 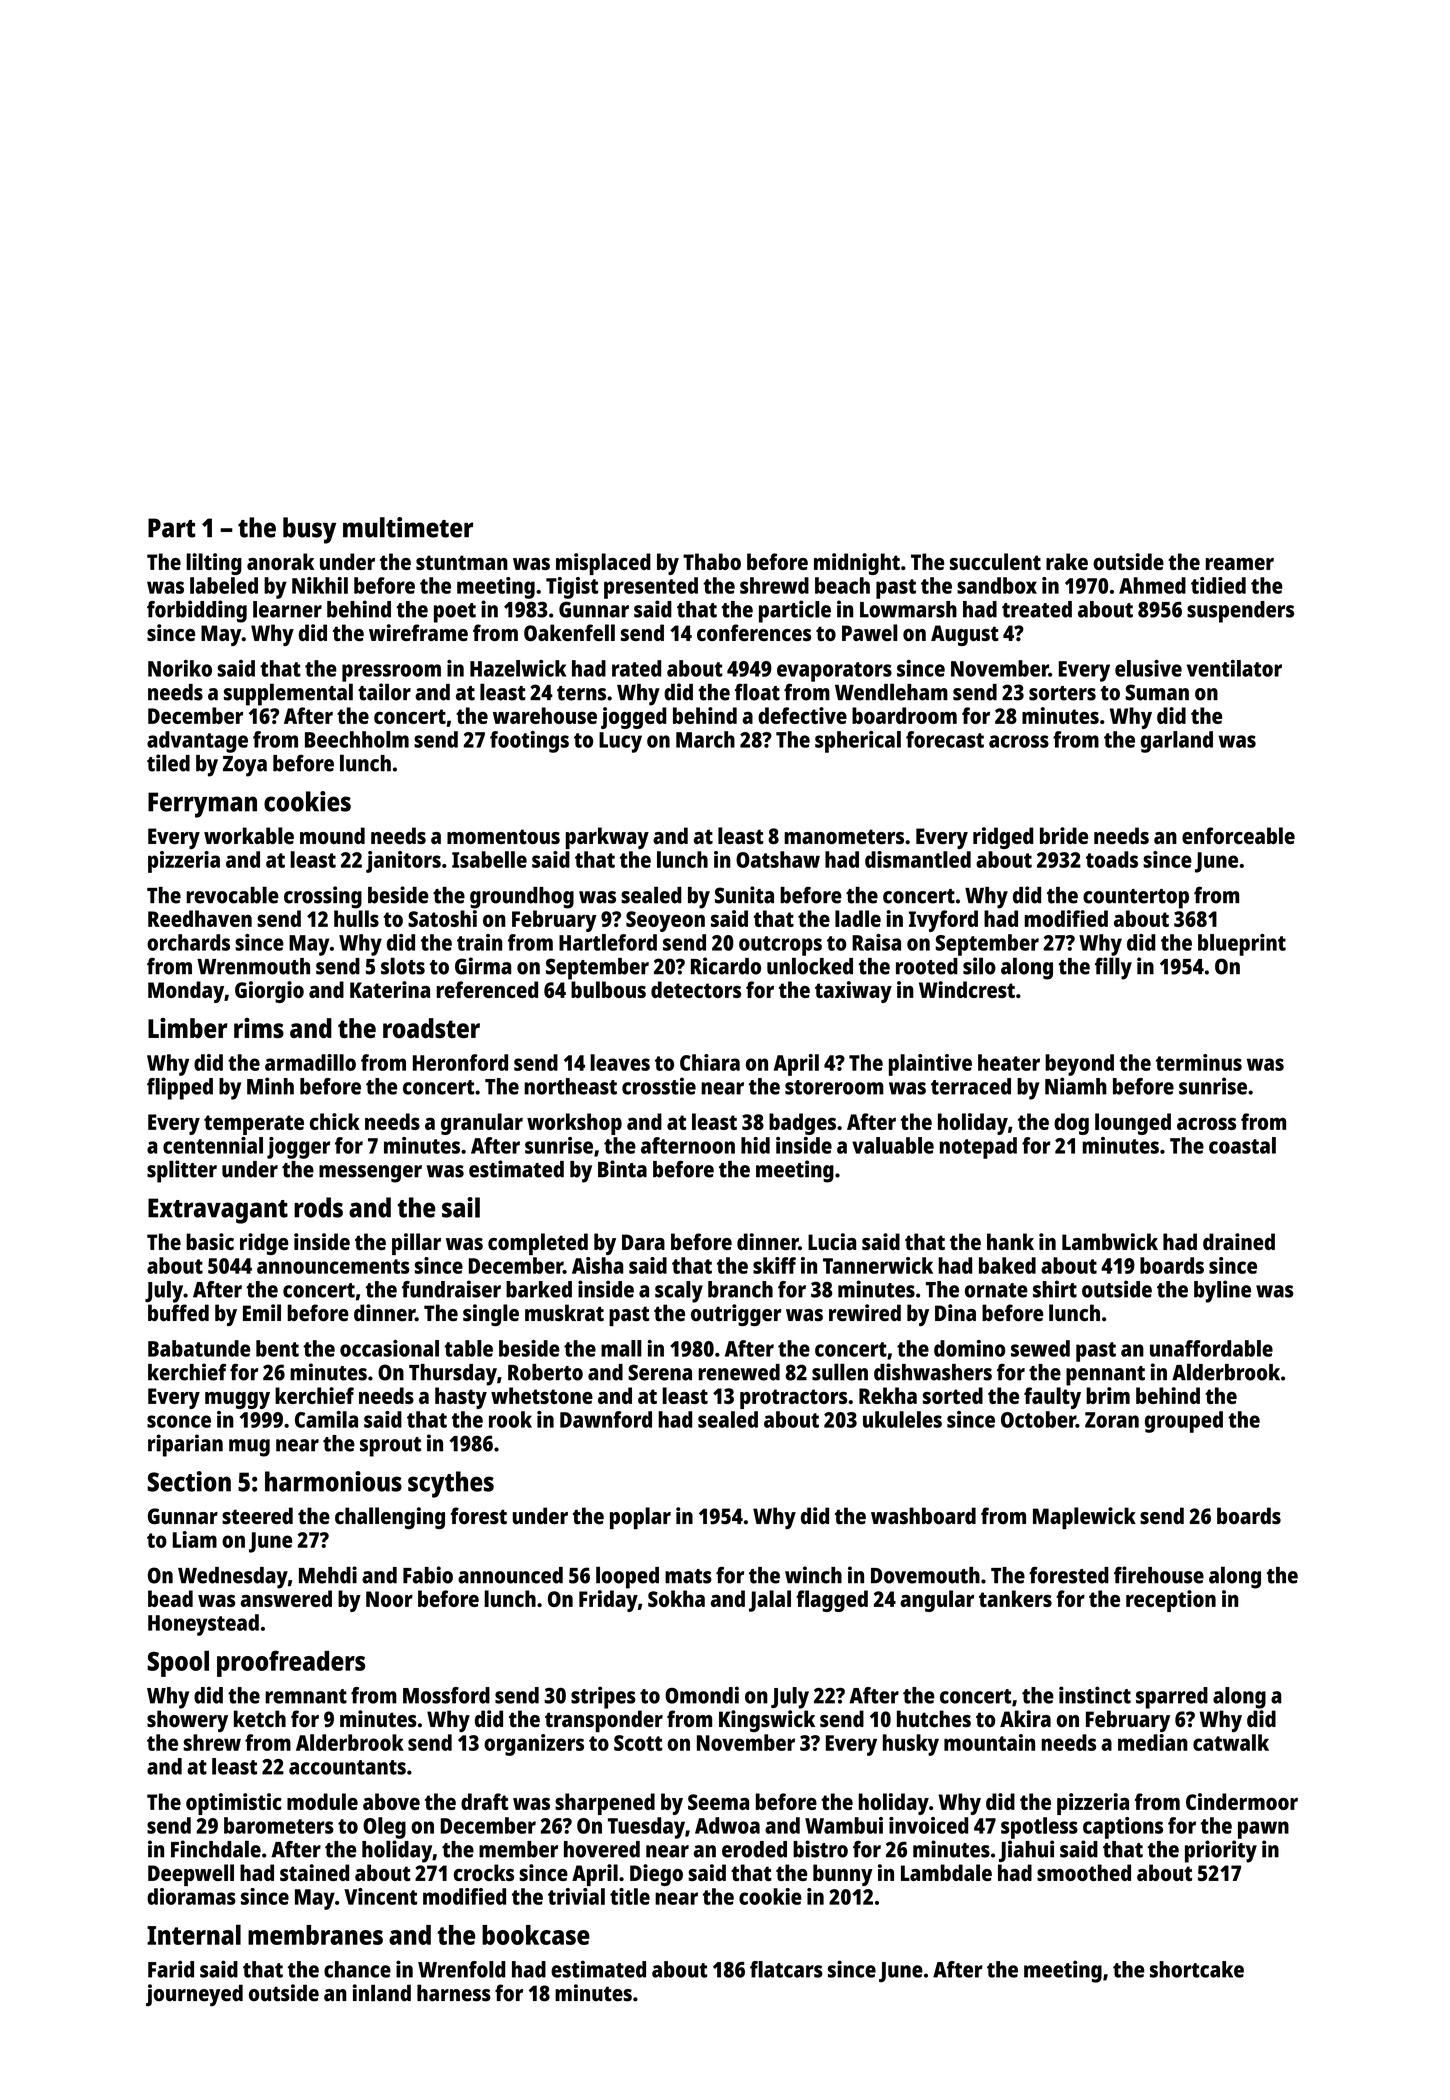 I want to click on Lucia, so click(x=832, y=1241).
